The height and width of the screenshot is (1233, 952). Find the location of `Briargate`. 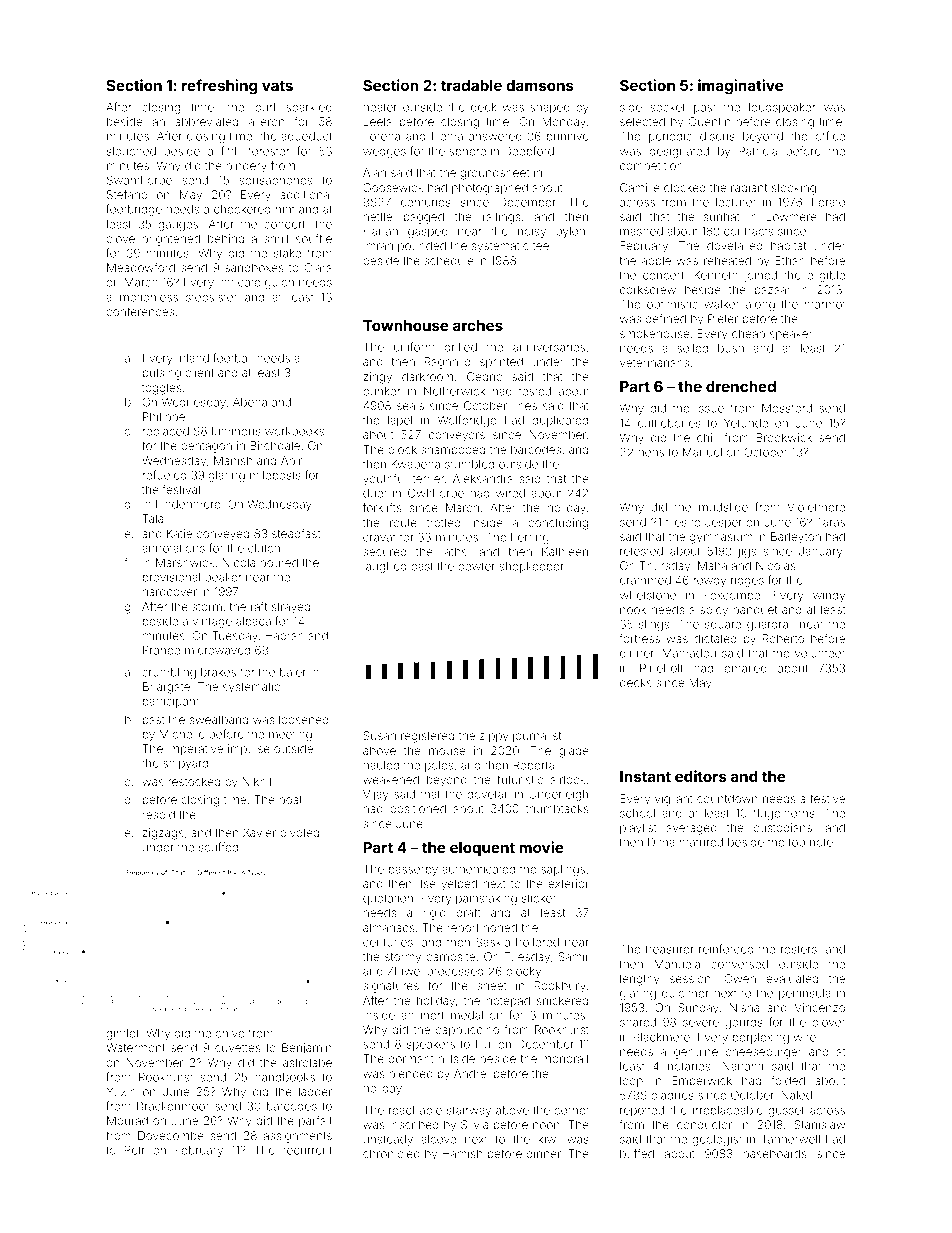

Briargate is located at coordinates (166, 688).
